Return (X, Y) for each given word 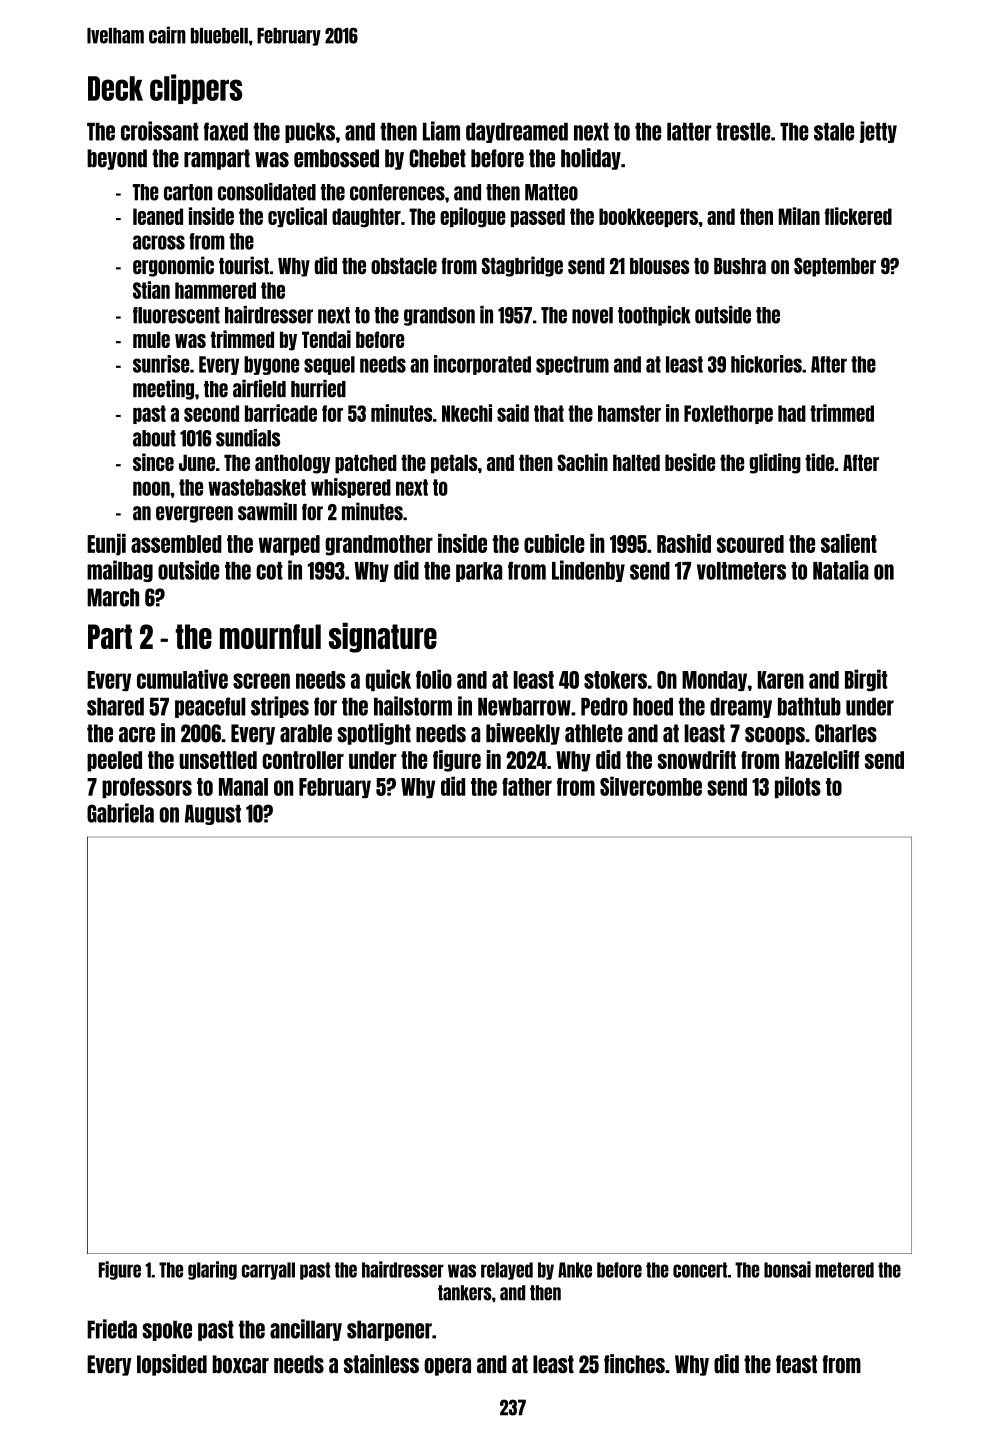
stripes (280, 707)
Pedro (604, 707)
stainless (381, 1364)
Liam (441, 131)
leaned (158, 216)
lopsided (172, 1365)
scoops (775, 736)
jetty (878, 132)
